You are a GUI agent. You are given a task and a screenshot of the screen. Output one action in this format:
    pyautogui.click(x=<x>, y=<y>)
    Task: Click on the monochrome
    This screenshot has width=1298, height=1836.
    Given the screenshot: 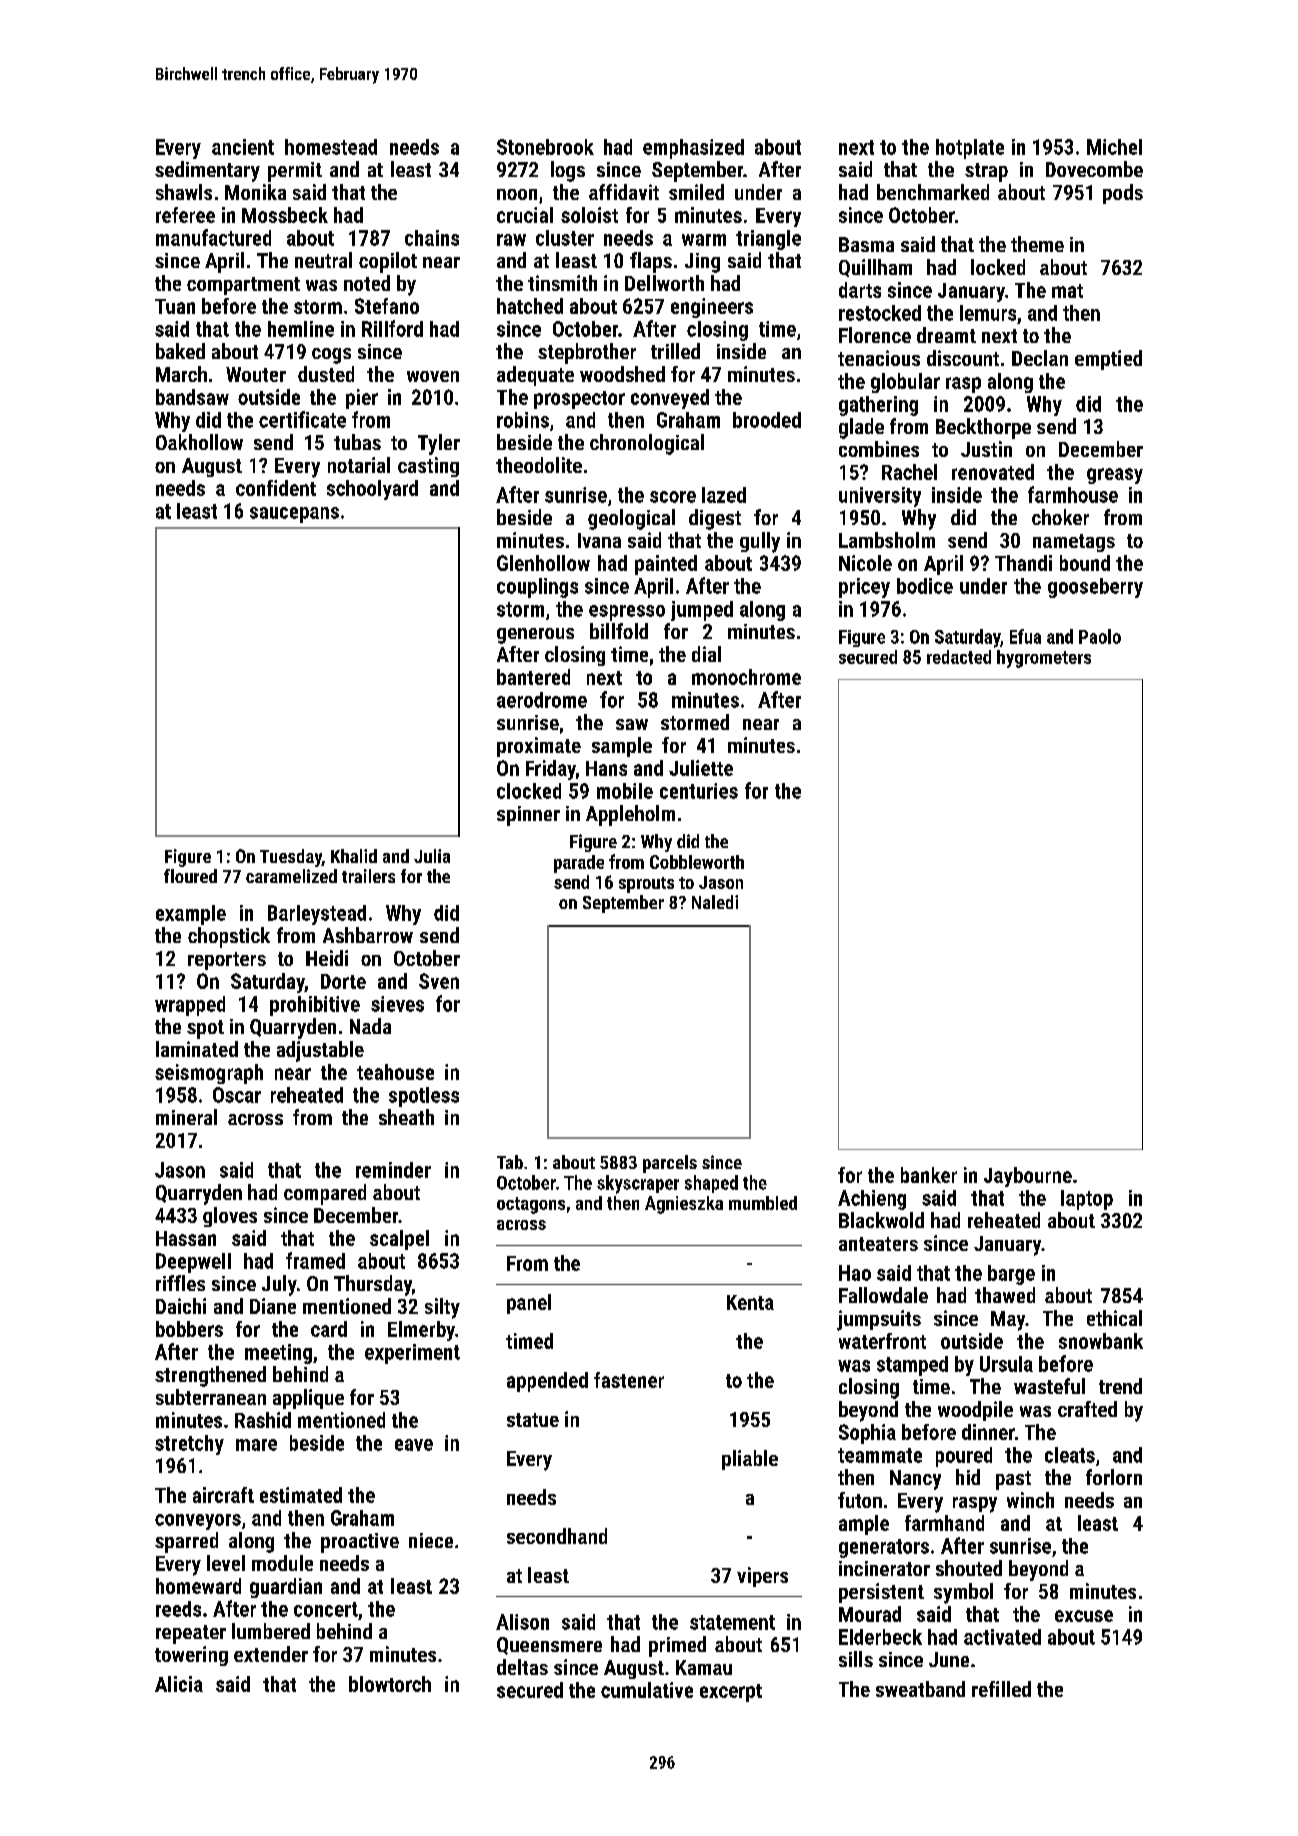 What is the action you would take?
    pyautogui.click(x=746, y=677)
